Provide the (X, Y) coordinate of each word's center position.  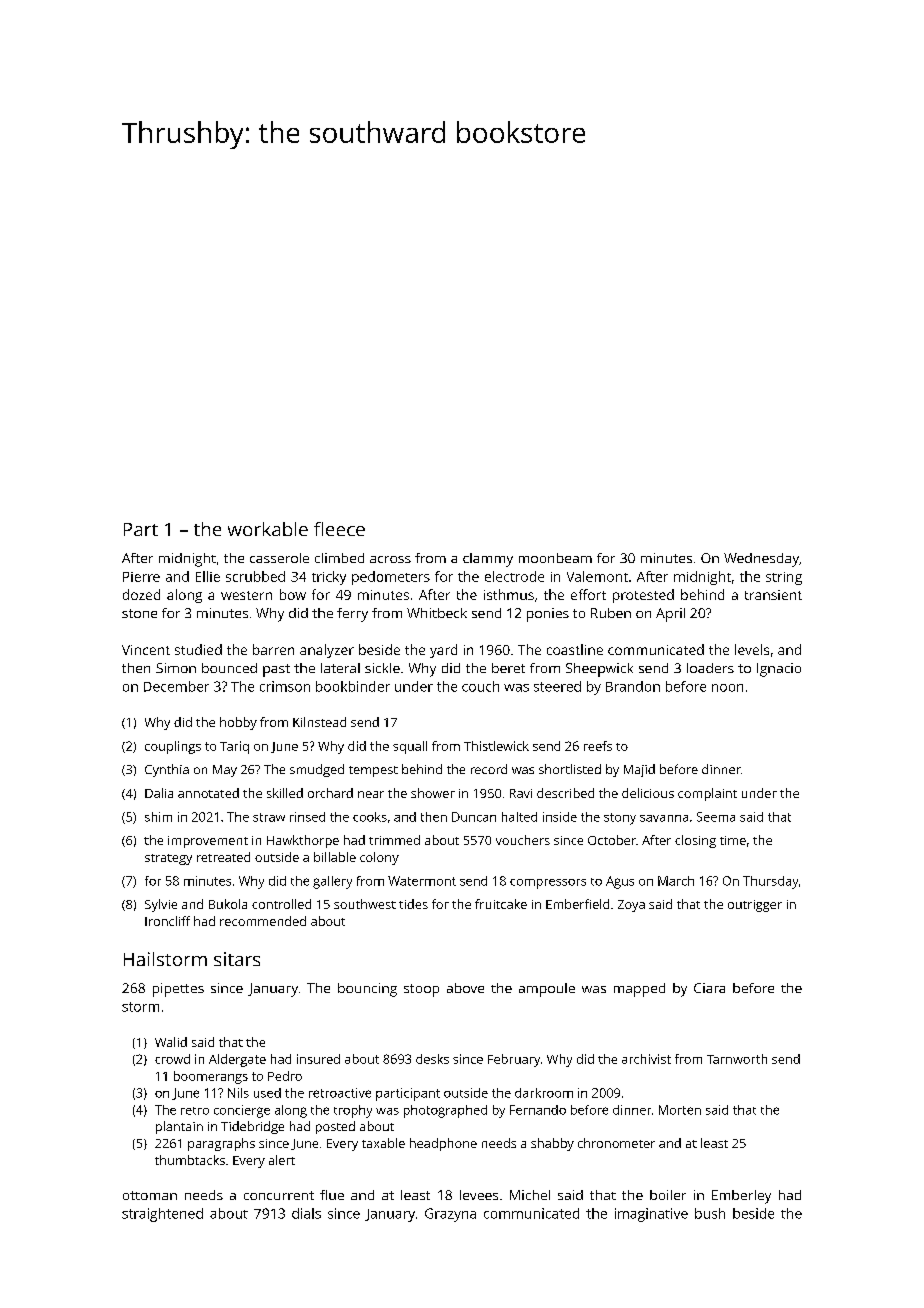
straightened (162, 1215)
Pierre (141, 577)
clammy (488, 560)
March (676, 881)
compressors (548, 884)
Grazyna (450, 1215)
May (225, 771)
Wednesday (761, 560)
